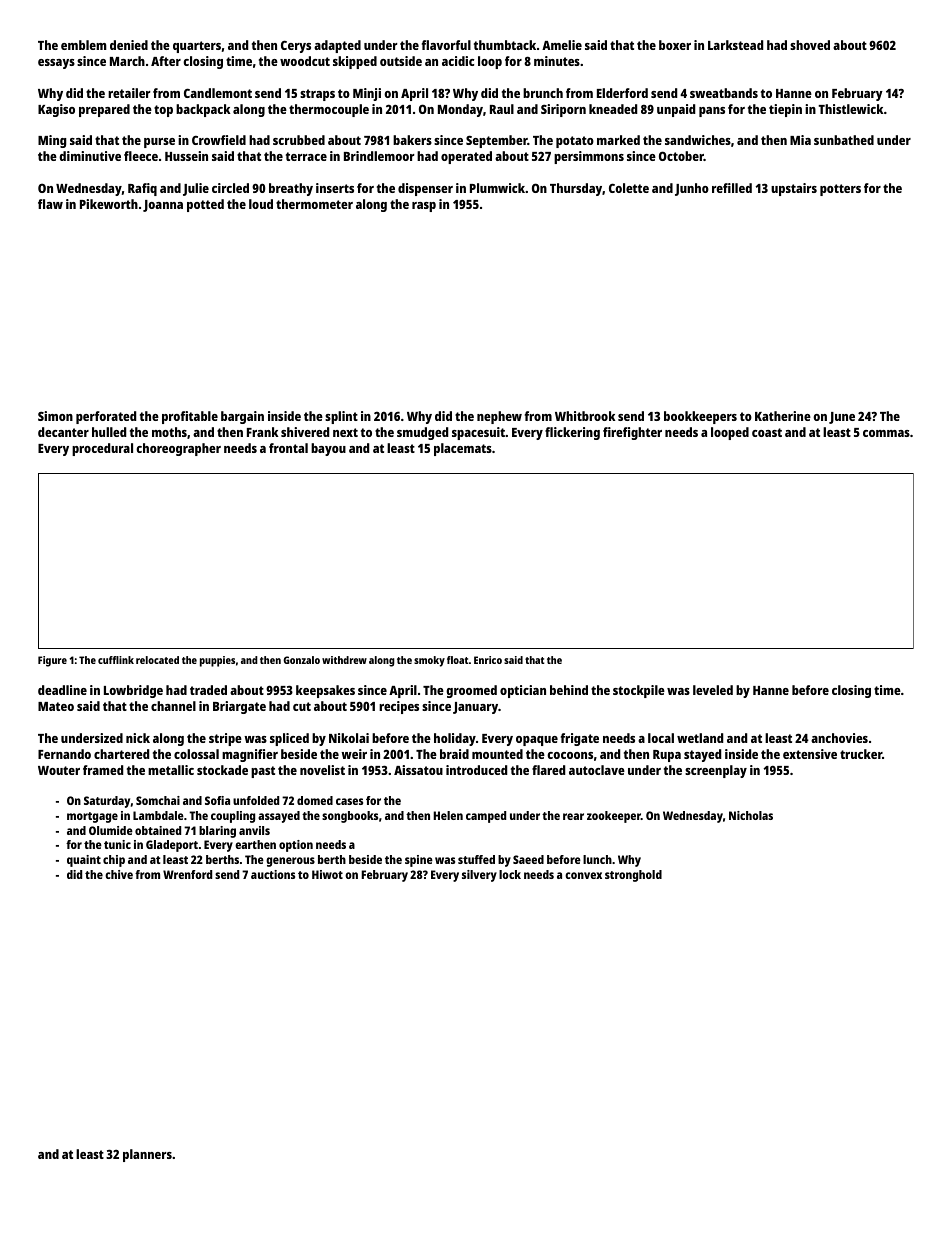 The image size is (952, 1233). Describe the element at coordinates (84, 45) in the image. I see `emblem` at that location.
